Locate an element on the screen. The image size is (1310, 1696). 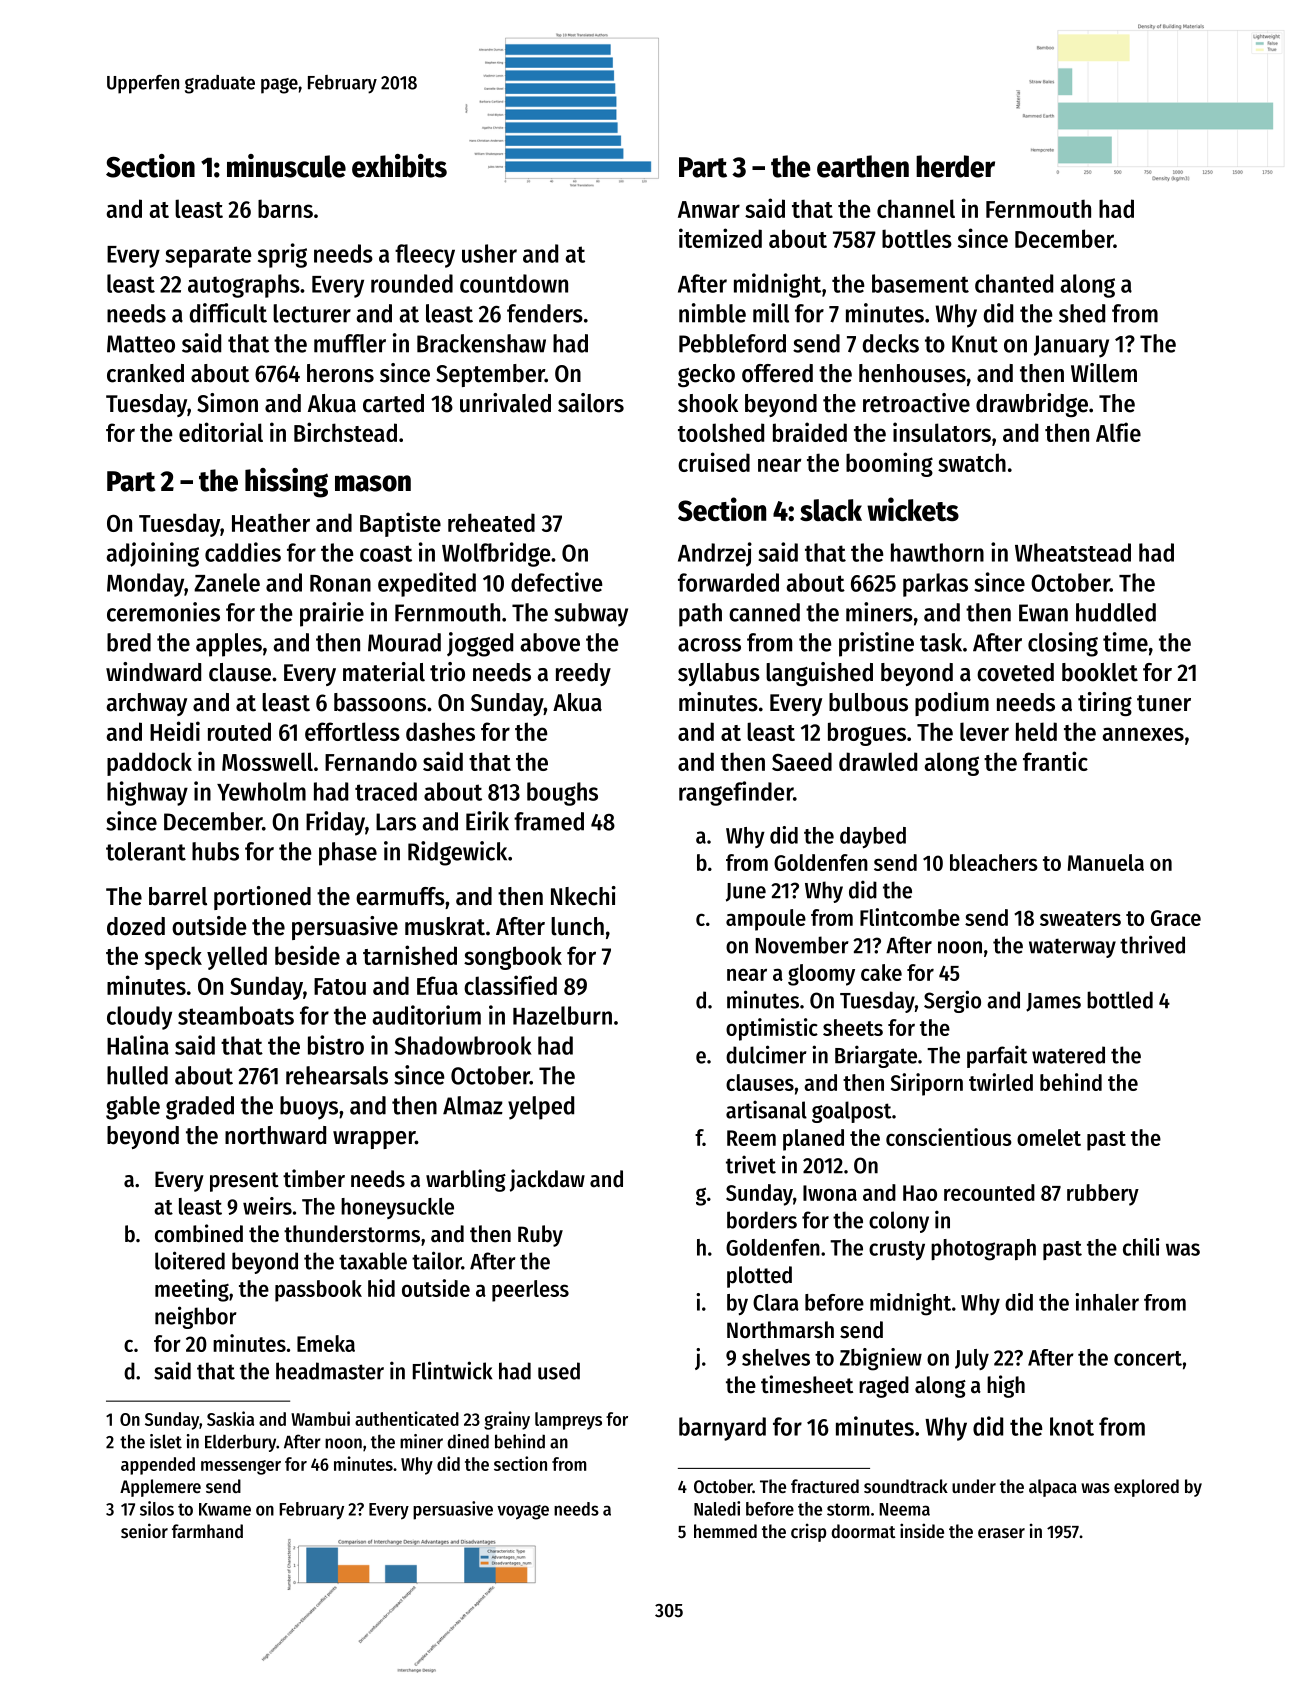
thrived is located at coordinates (1152, 944).
